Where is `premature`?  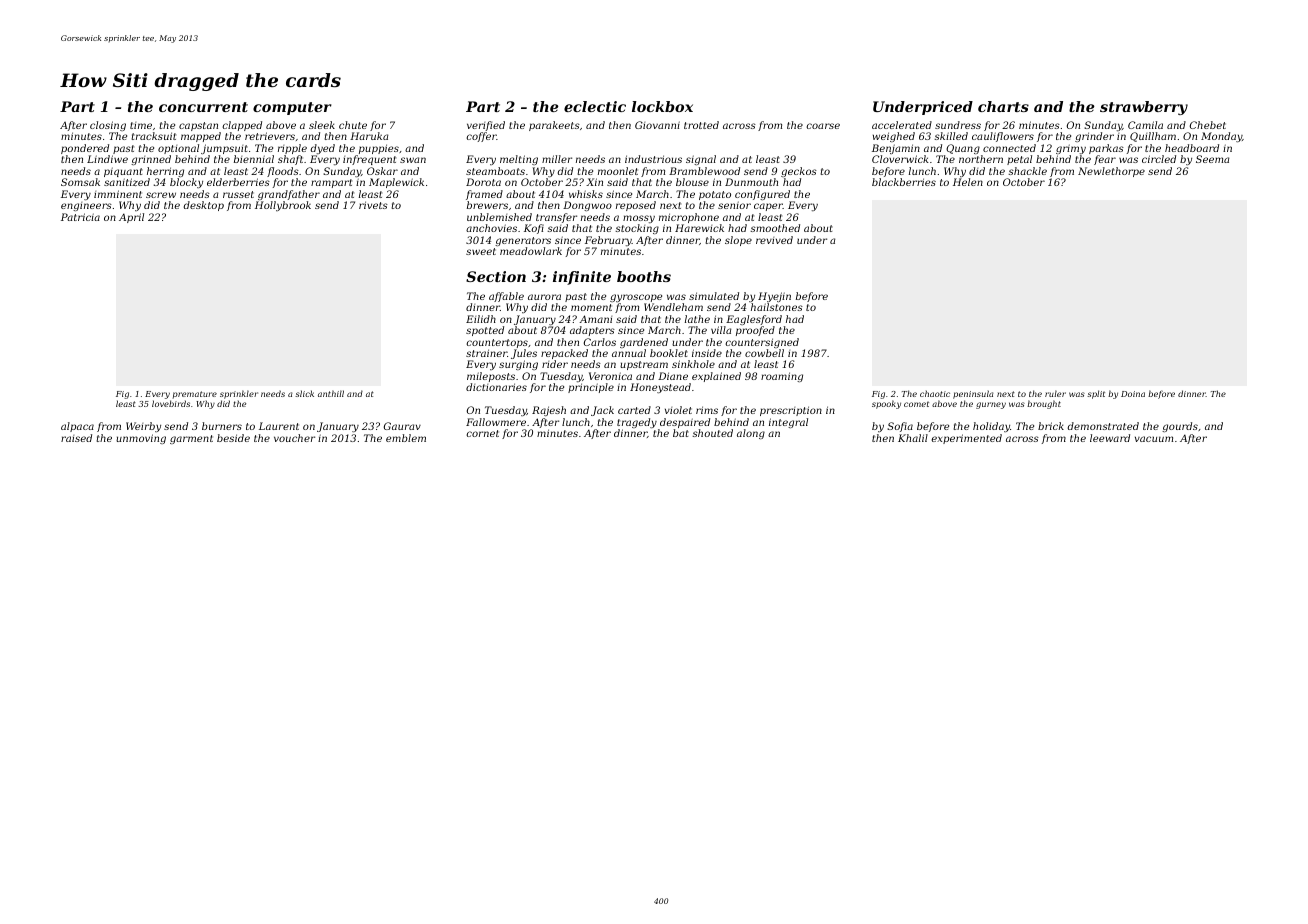
premature is located at coordinates (195, 395).
